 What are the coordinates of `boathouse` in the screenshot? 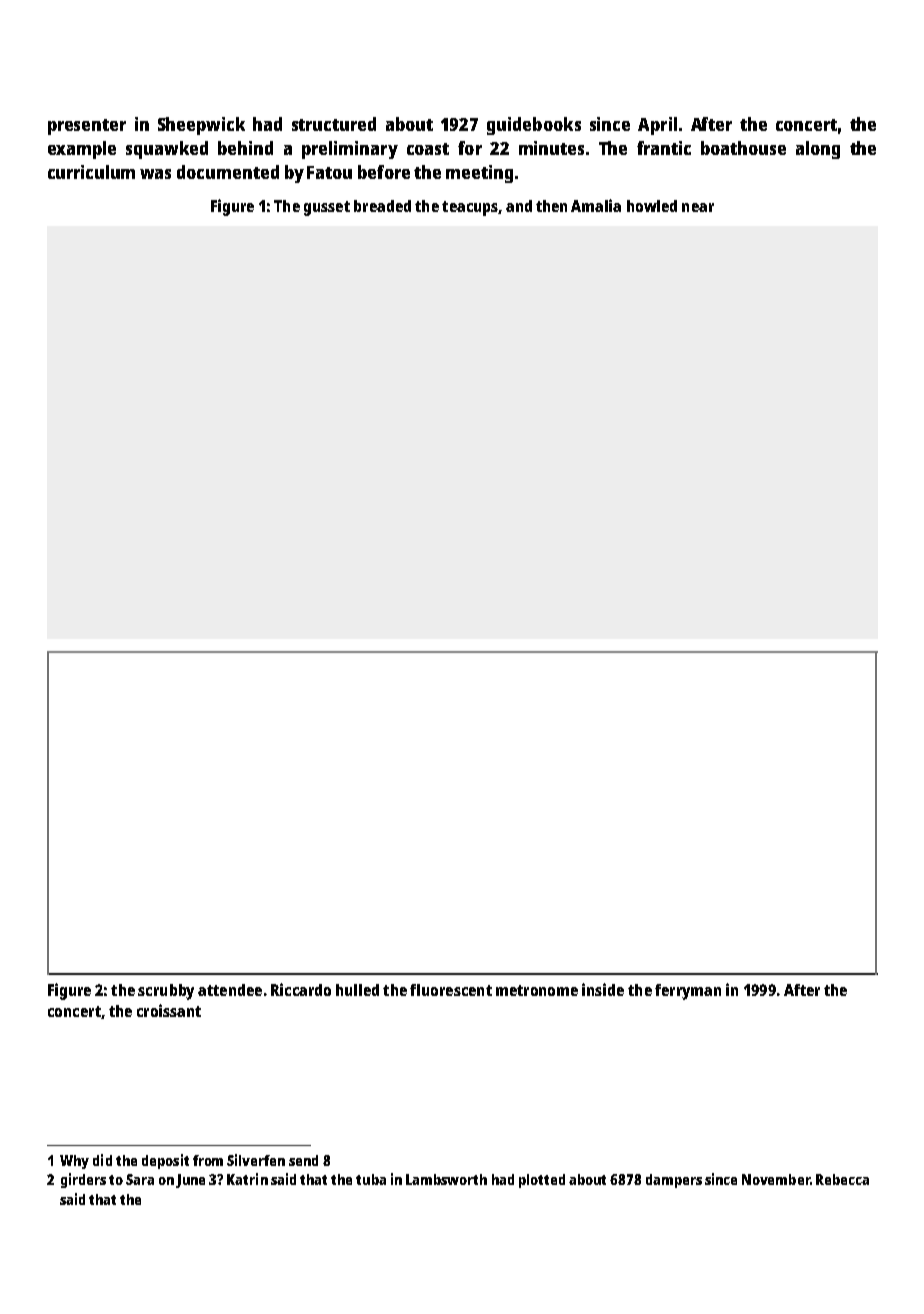 It's located at (743, 148).
